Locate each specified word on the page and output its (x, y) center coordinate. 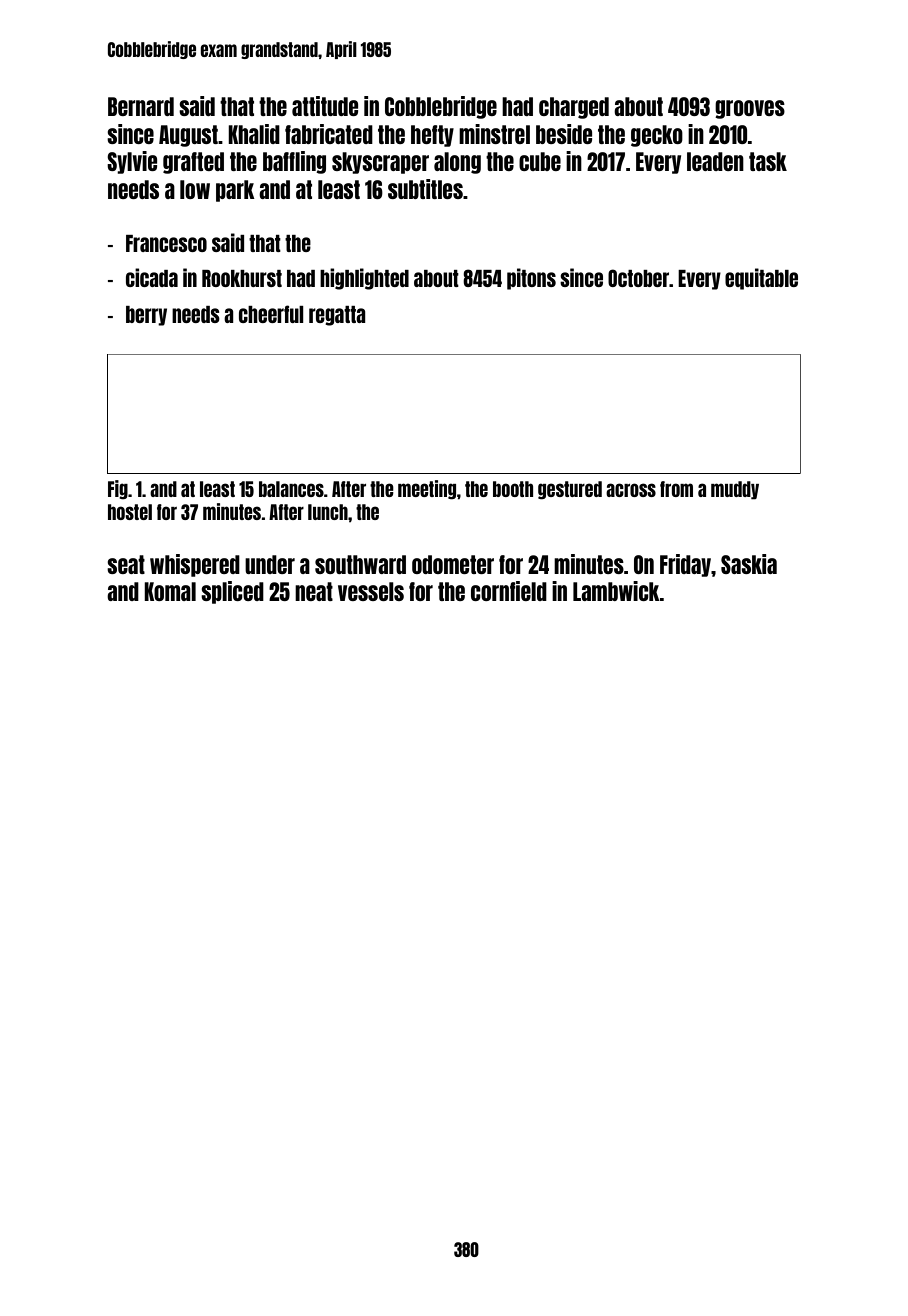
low (195, 189)
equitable (761, 279)
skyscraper (380, 163)
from (676, 489)
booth (513, 489)
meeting (427, 490)
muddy (735, 490)
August (188, 136)
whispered (195, 565)
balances (291, 489)
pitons (531, 279)
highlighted (364, 279)
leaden (715, 161)
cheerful (271, 314)
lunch (328, 512)
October (638, 278)
